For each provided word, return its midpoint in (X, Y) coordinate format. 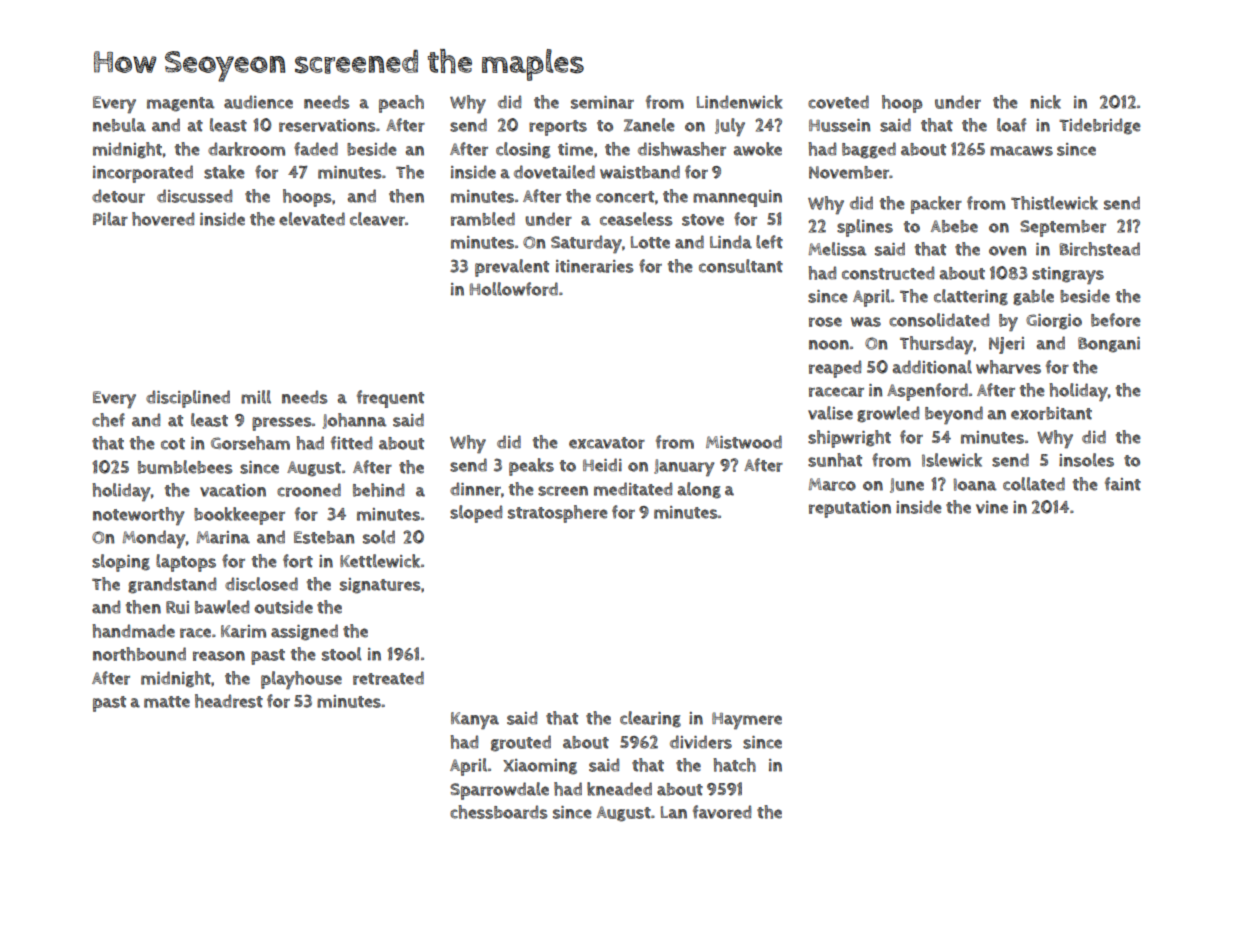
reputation (850, 509)
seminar (602, 102)
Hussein (840, 125)
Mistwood (744, 442)
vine (992, 507)
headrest (229, 701)
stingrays (1068, 276)
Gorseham (250, 443)
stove (703, 220)
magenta (181, 104)
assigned (304, 632)
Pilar (110, 219)
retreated (388, 678)
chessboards (498, 812)
